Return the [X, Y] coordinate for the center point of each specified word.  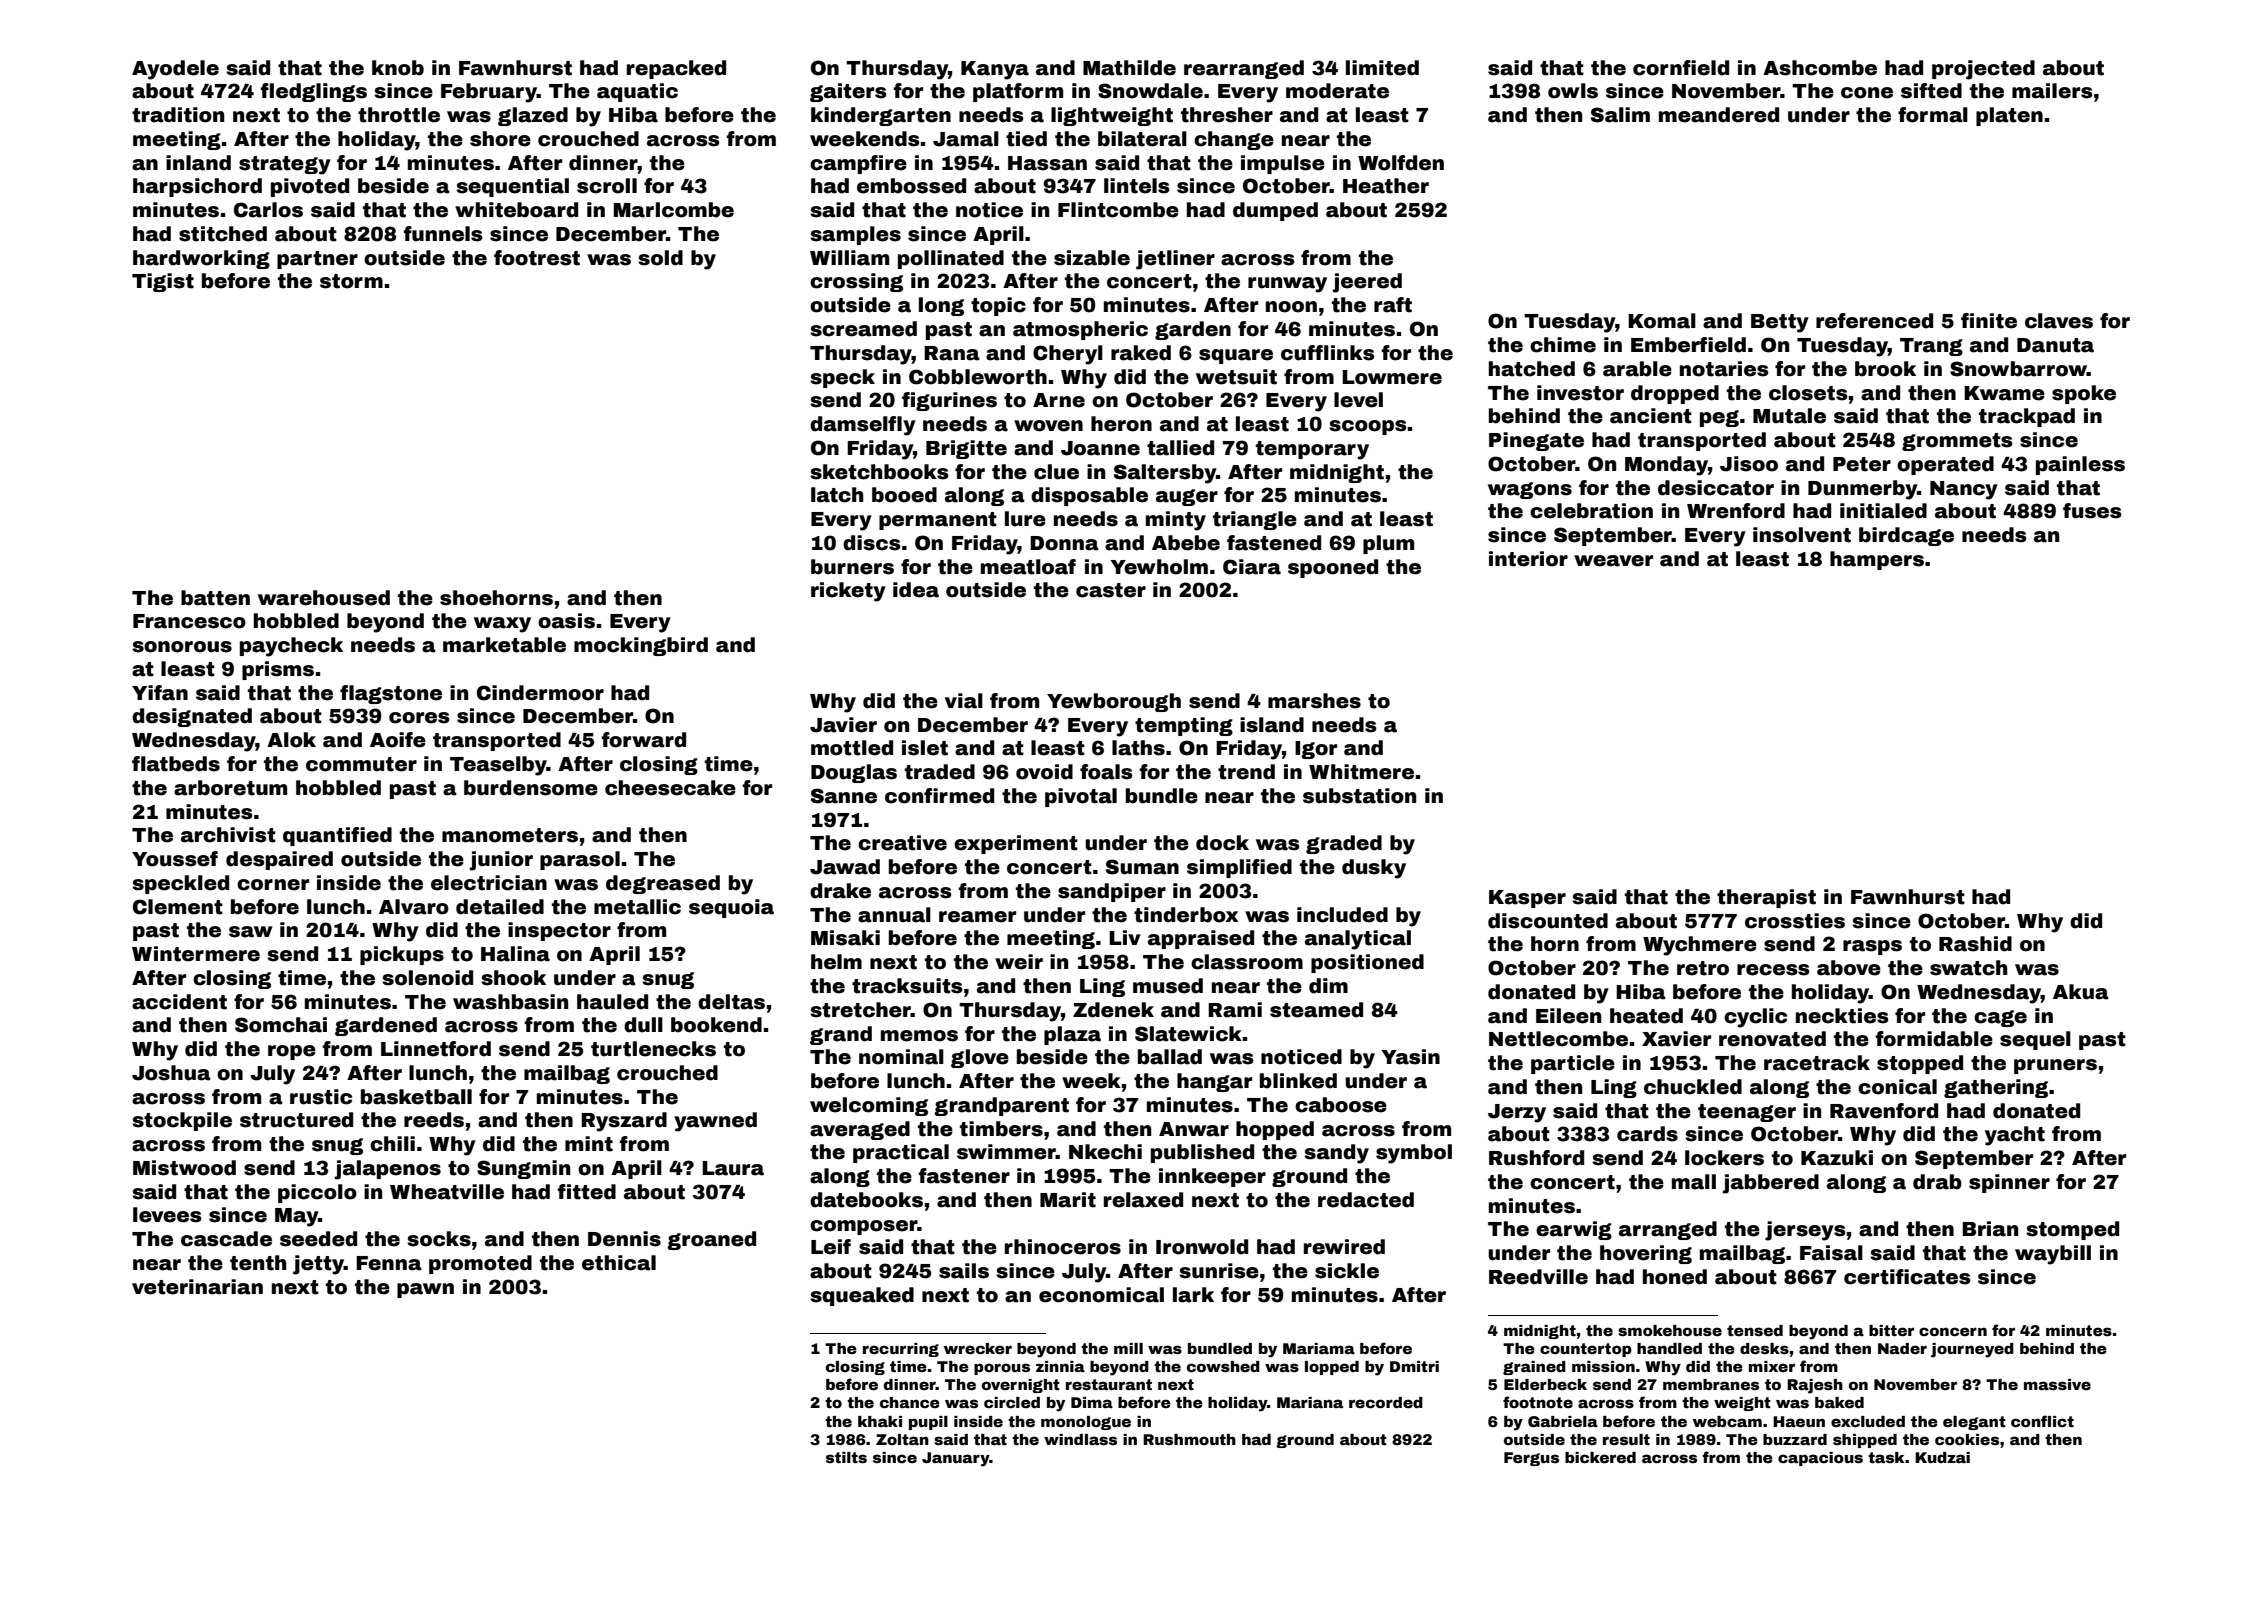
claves [2059, 321]
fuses [2092, 511]
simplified [1239, 868]
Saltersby [1165, 474]
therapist [1766, 898]
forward [643, 740]
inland [198, 163]
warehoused [324, 598]
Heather [1386, 186]
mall [1694, 1182]
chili [392, 1144]
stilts [846, 1457]
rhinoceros [1063, 1247]
